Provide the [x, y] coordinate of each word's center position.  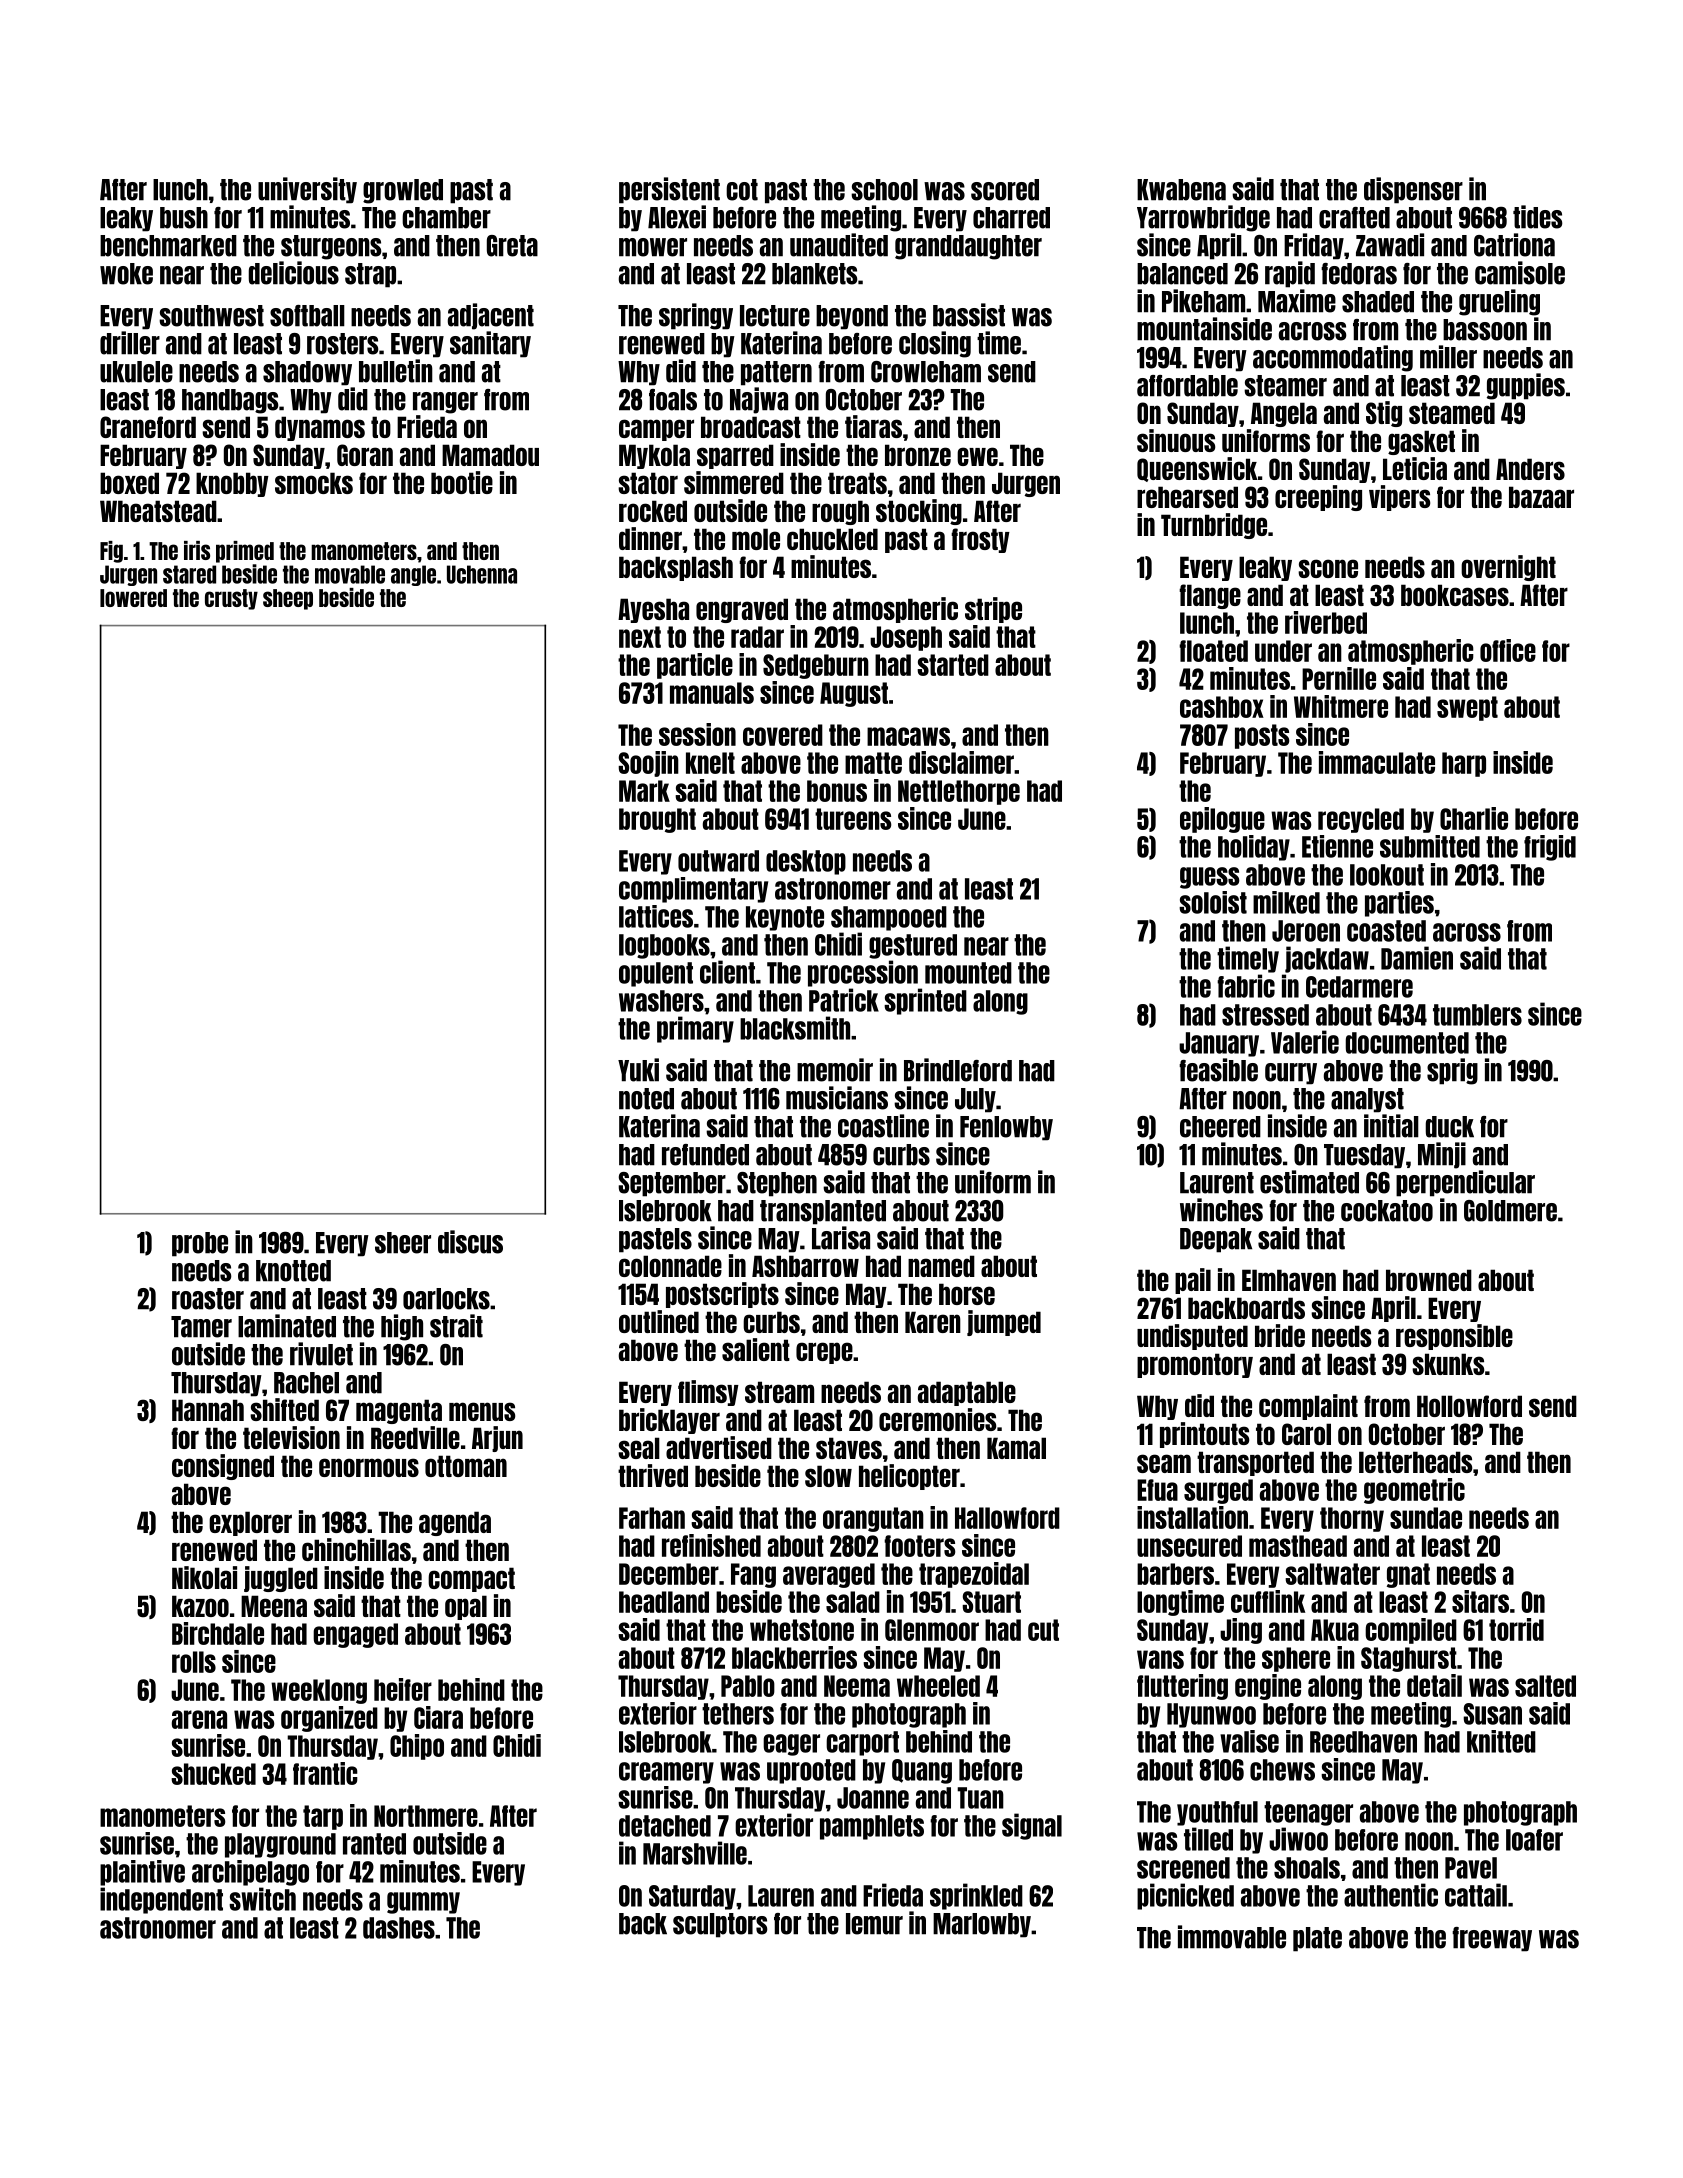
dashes [399, 1928]
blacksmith [795, 1028]
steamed [1452, 413]
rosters [343, 344]
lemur [874, 1924]
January [1219, 1044]
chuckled [832, 539]
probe [200, 1244]
